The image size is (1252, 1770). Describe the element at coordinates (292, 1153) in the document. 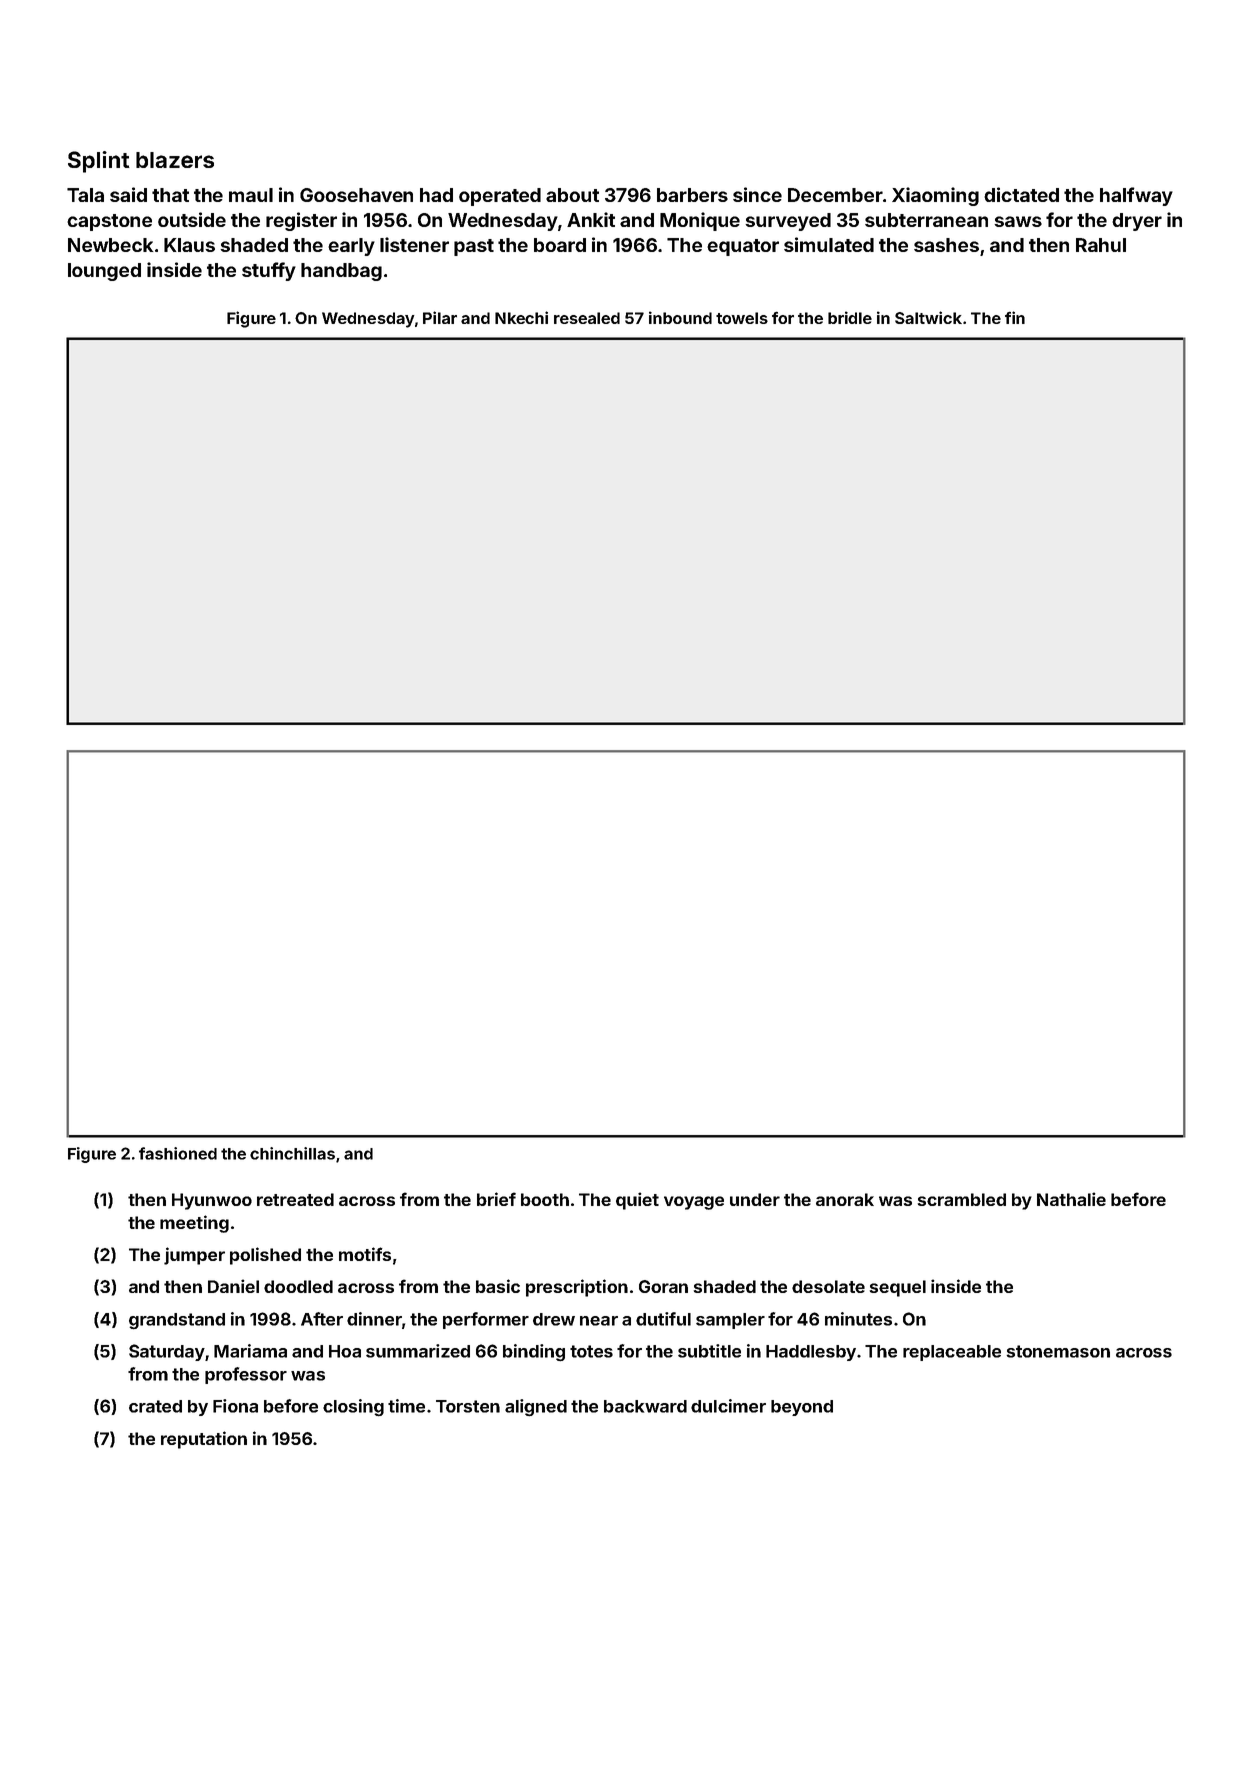

I see `chinchillas` at that location.
